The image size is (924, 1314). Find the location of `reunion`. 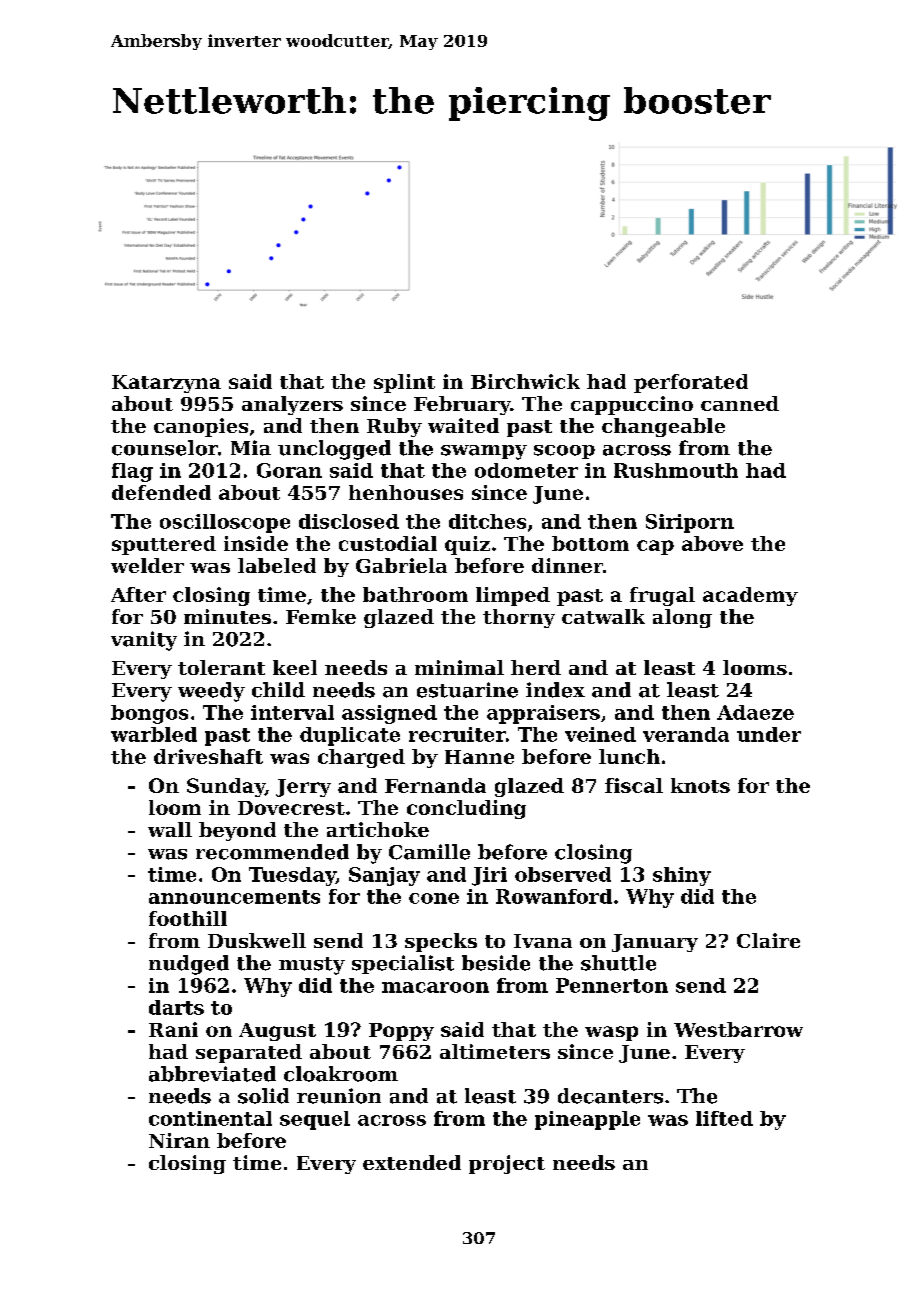

reunion is located at coordinates (339, 1096).
